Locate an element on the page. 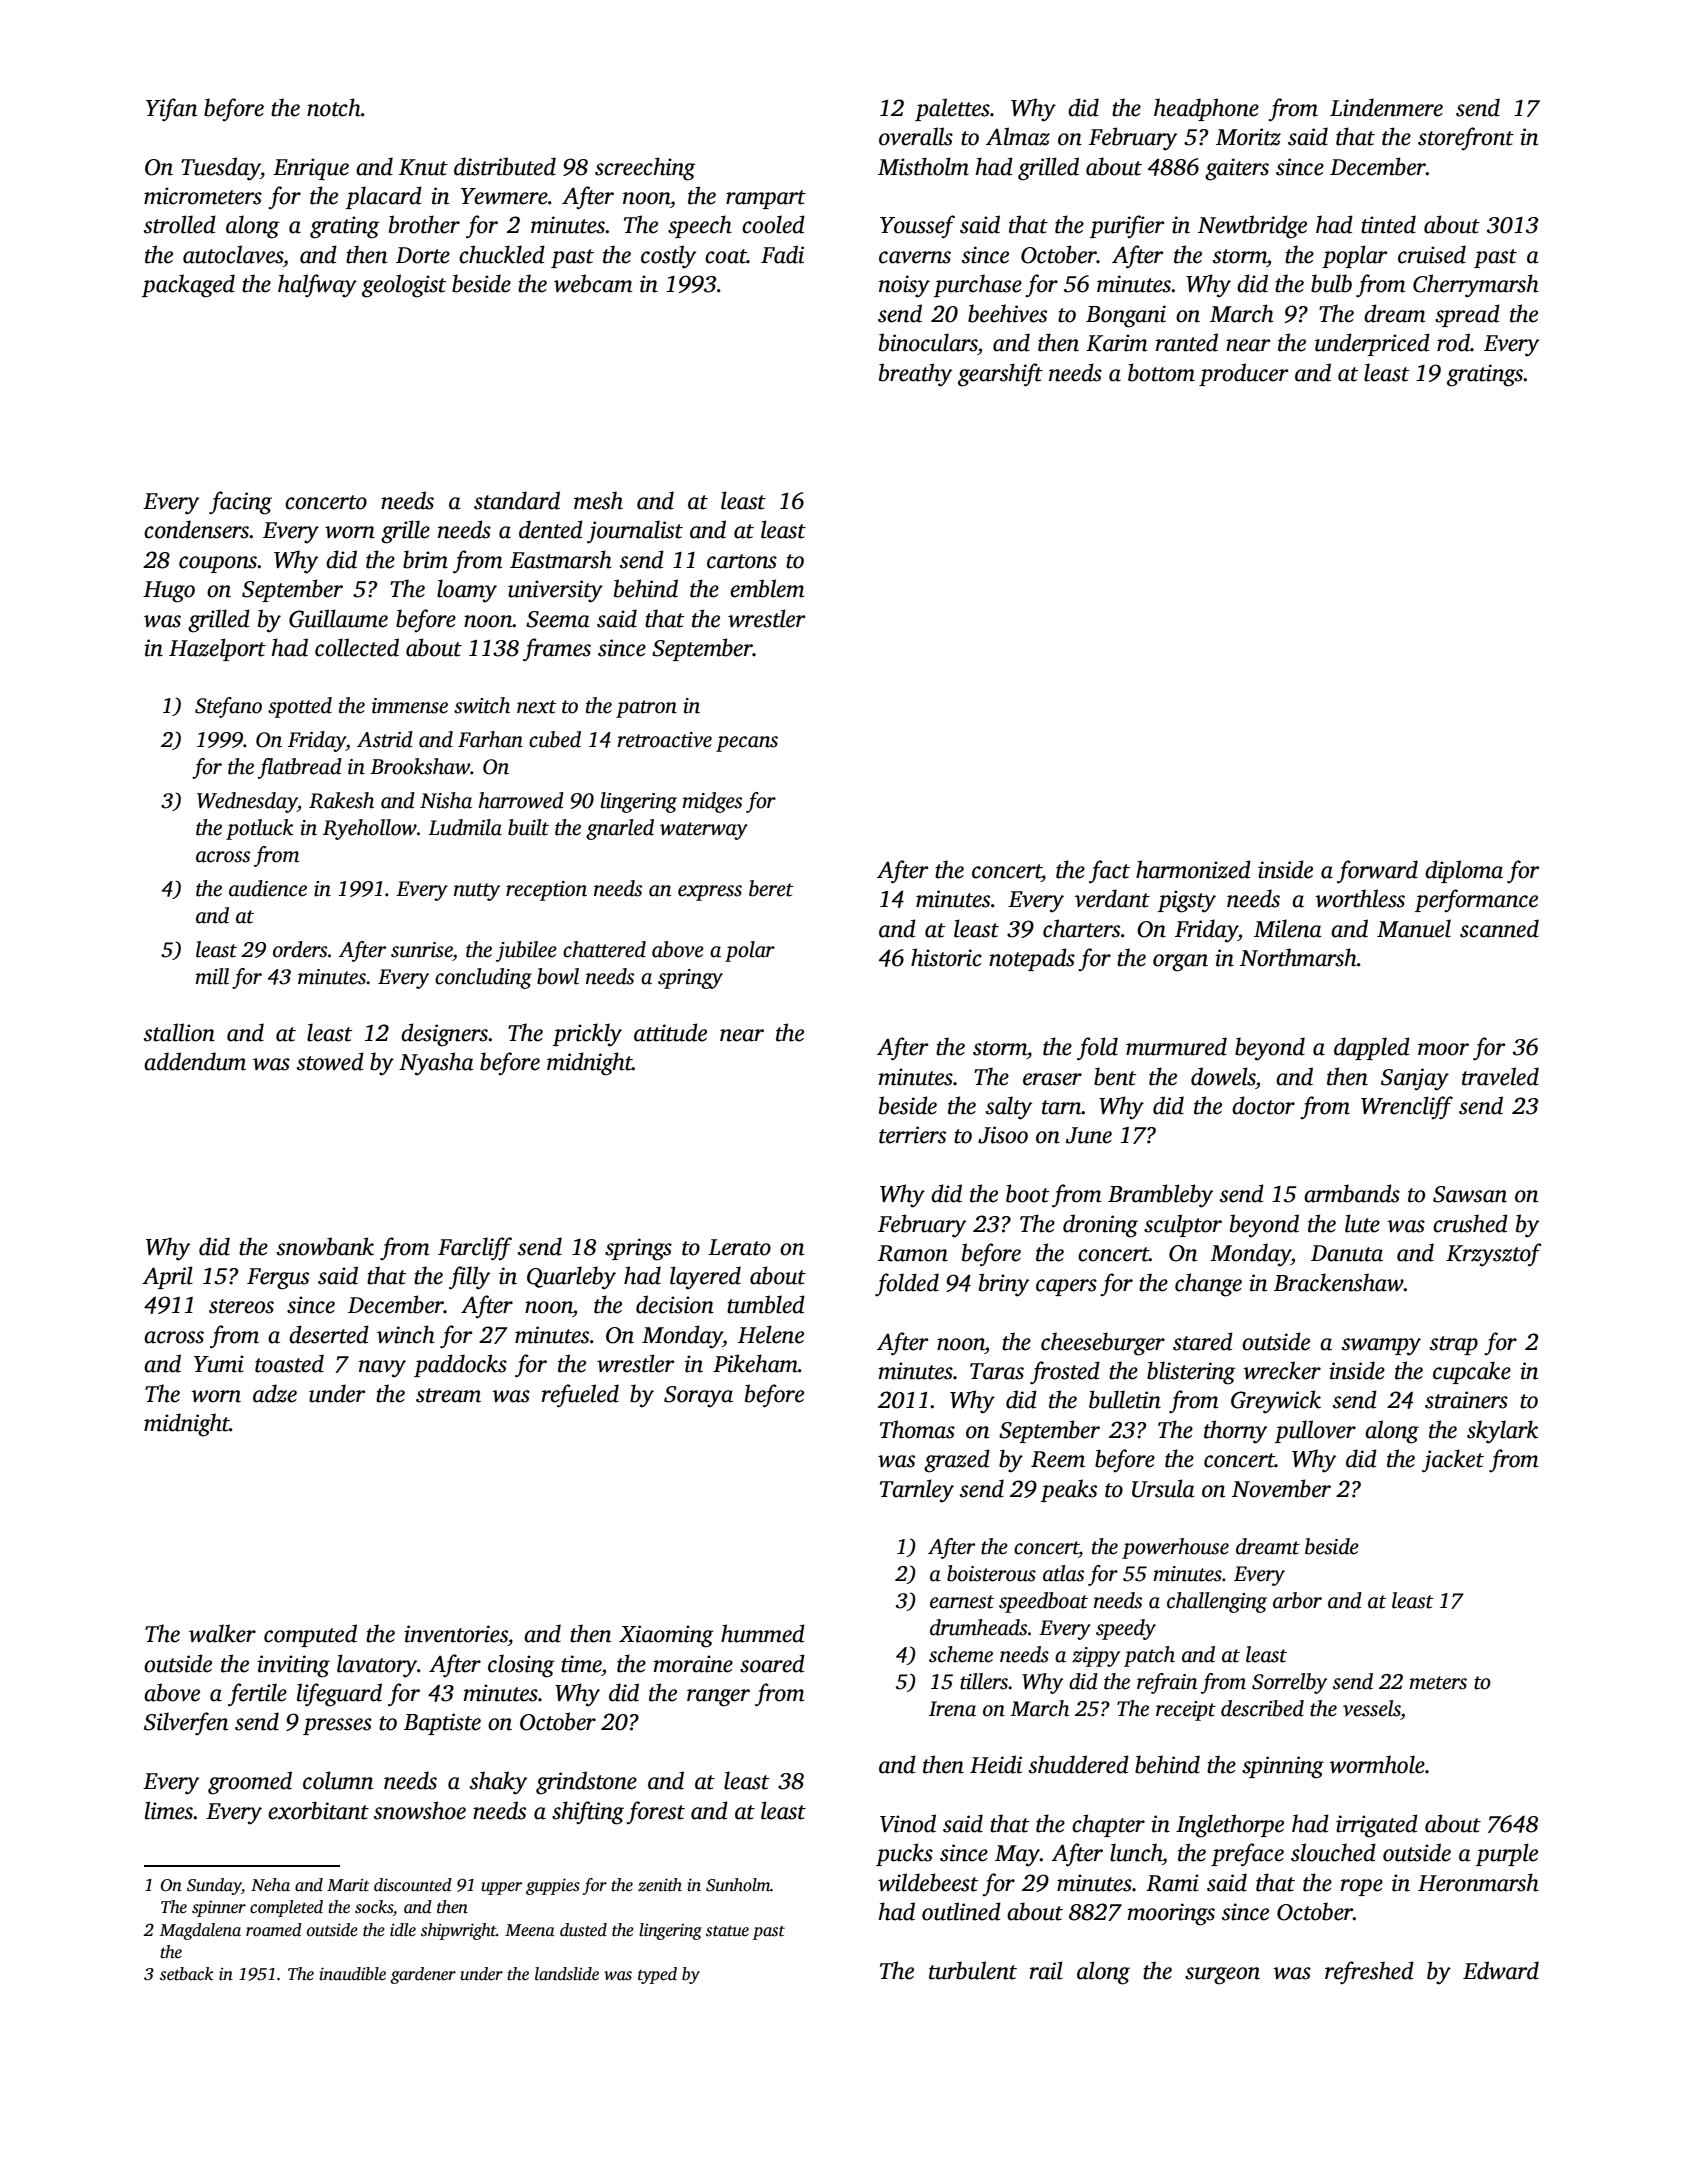 The image size is (1683, 2178). facing is located at coordinates (240, 503).
